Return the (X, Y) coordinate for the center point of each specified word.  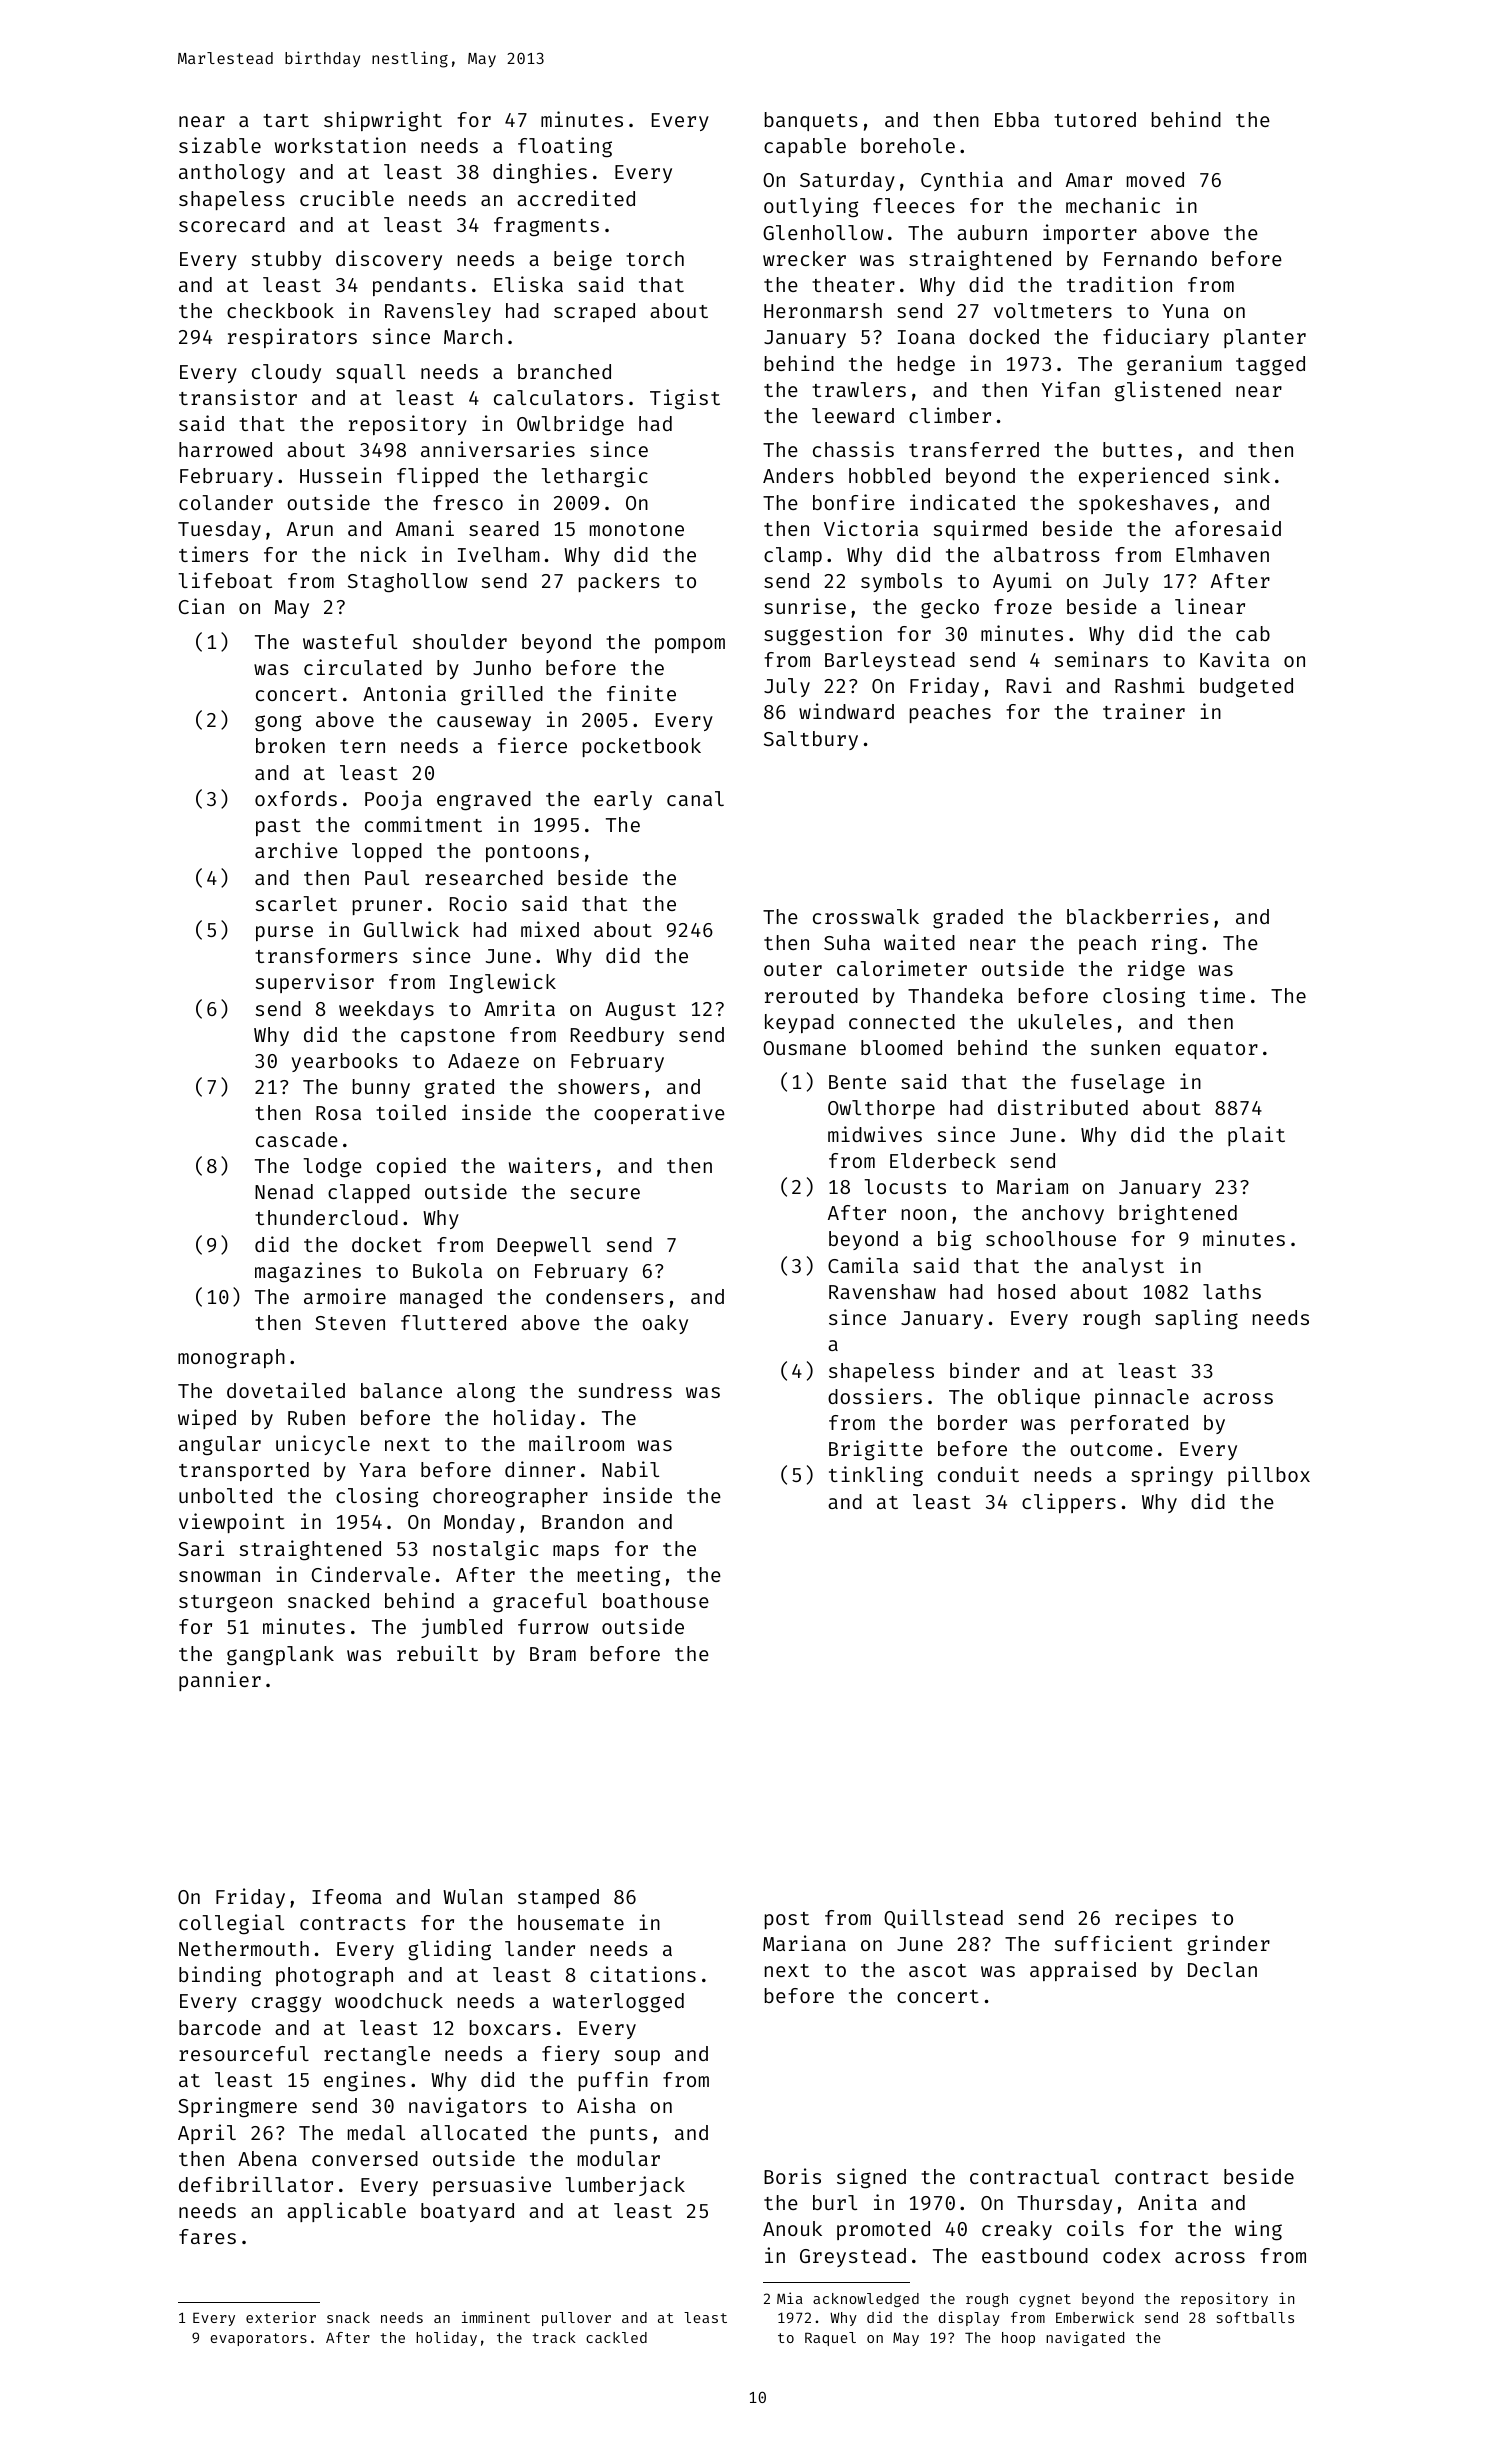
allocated (474, 2132)
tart (286, 120)
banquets (811, 121)
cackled (616, 2337)
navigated (1085, 2338)
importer (1090, 234)
